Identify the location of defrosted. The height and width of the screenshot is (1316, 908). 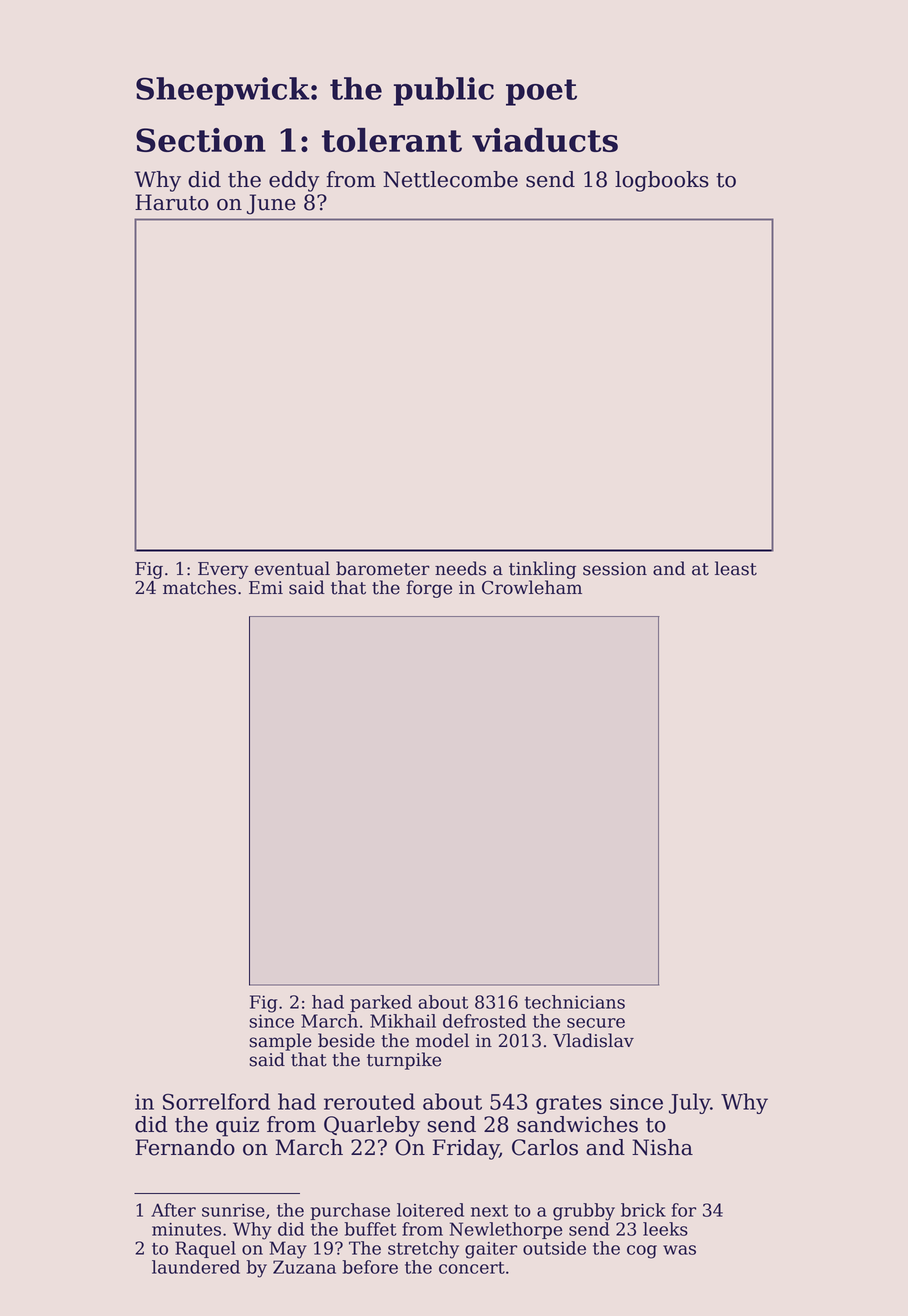
(484, 1021).
